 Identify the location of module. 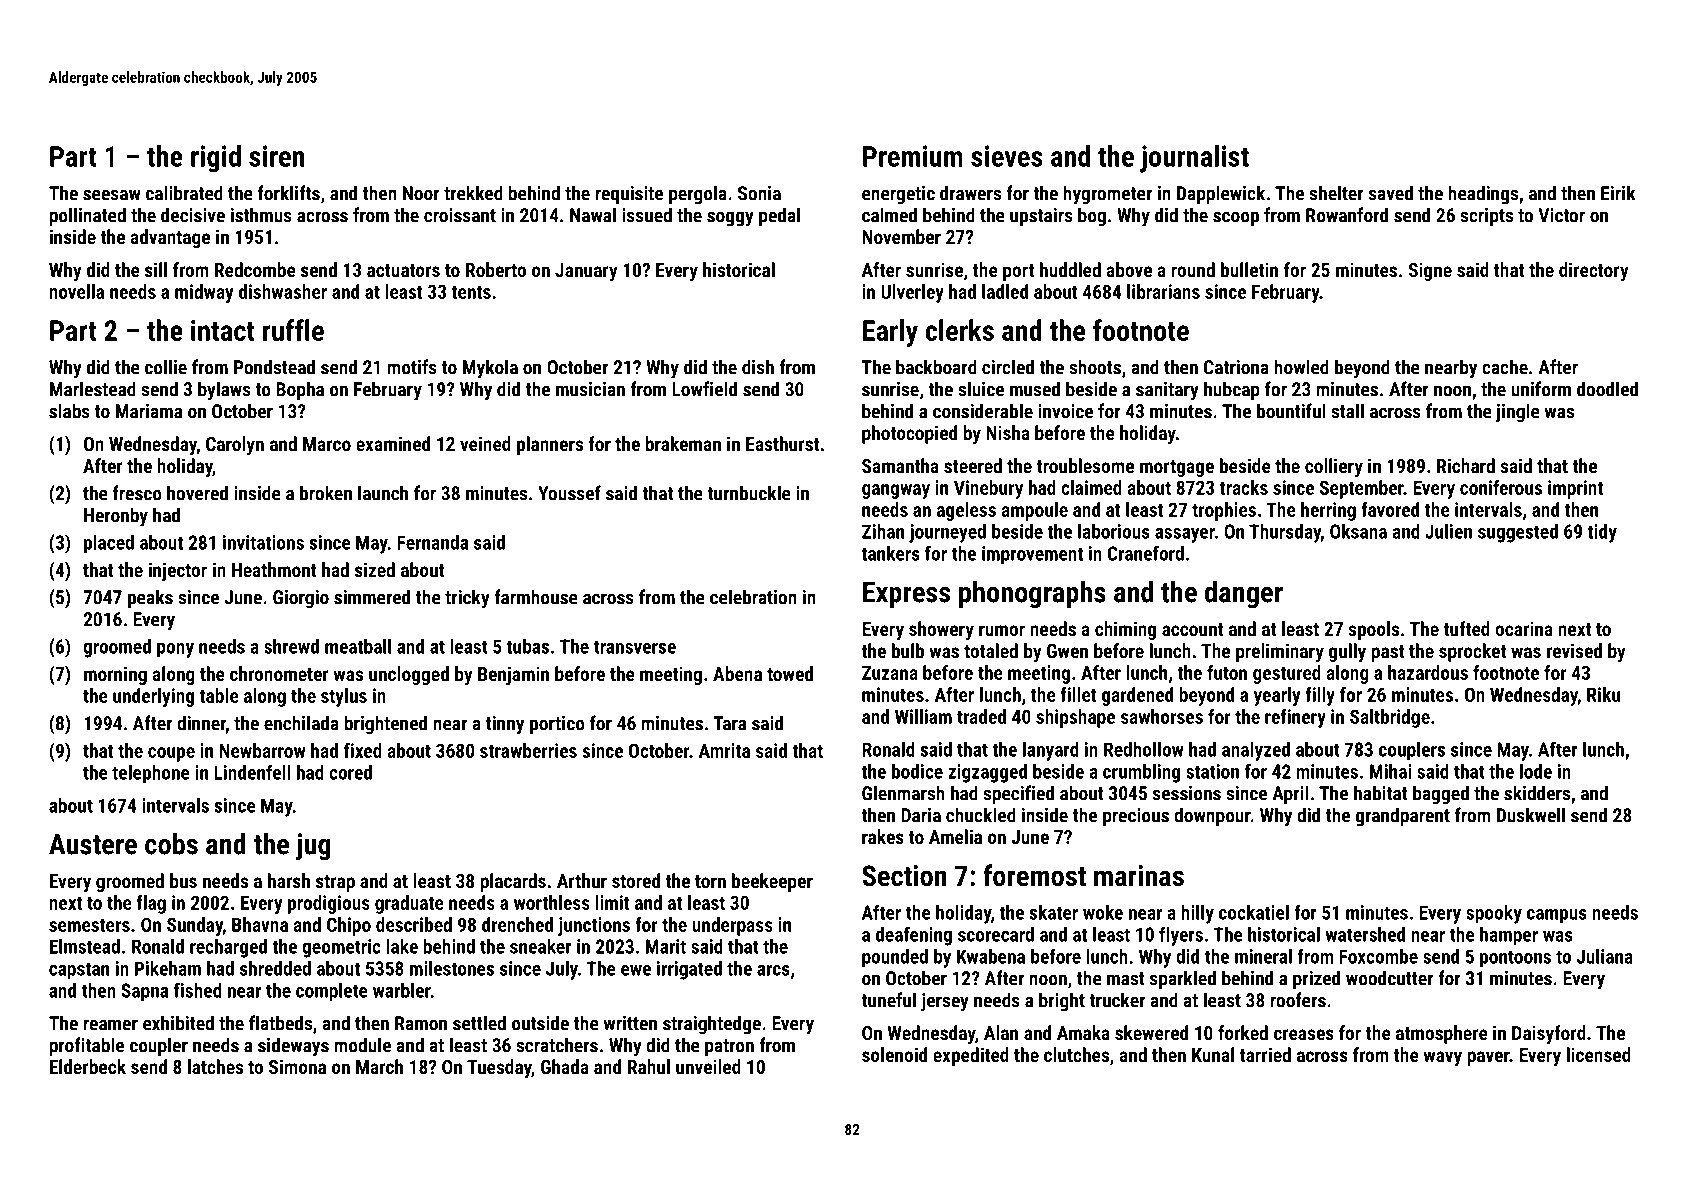
(362, 1045).
